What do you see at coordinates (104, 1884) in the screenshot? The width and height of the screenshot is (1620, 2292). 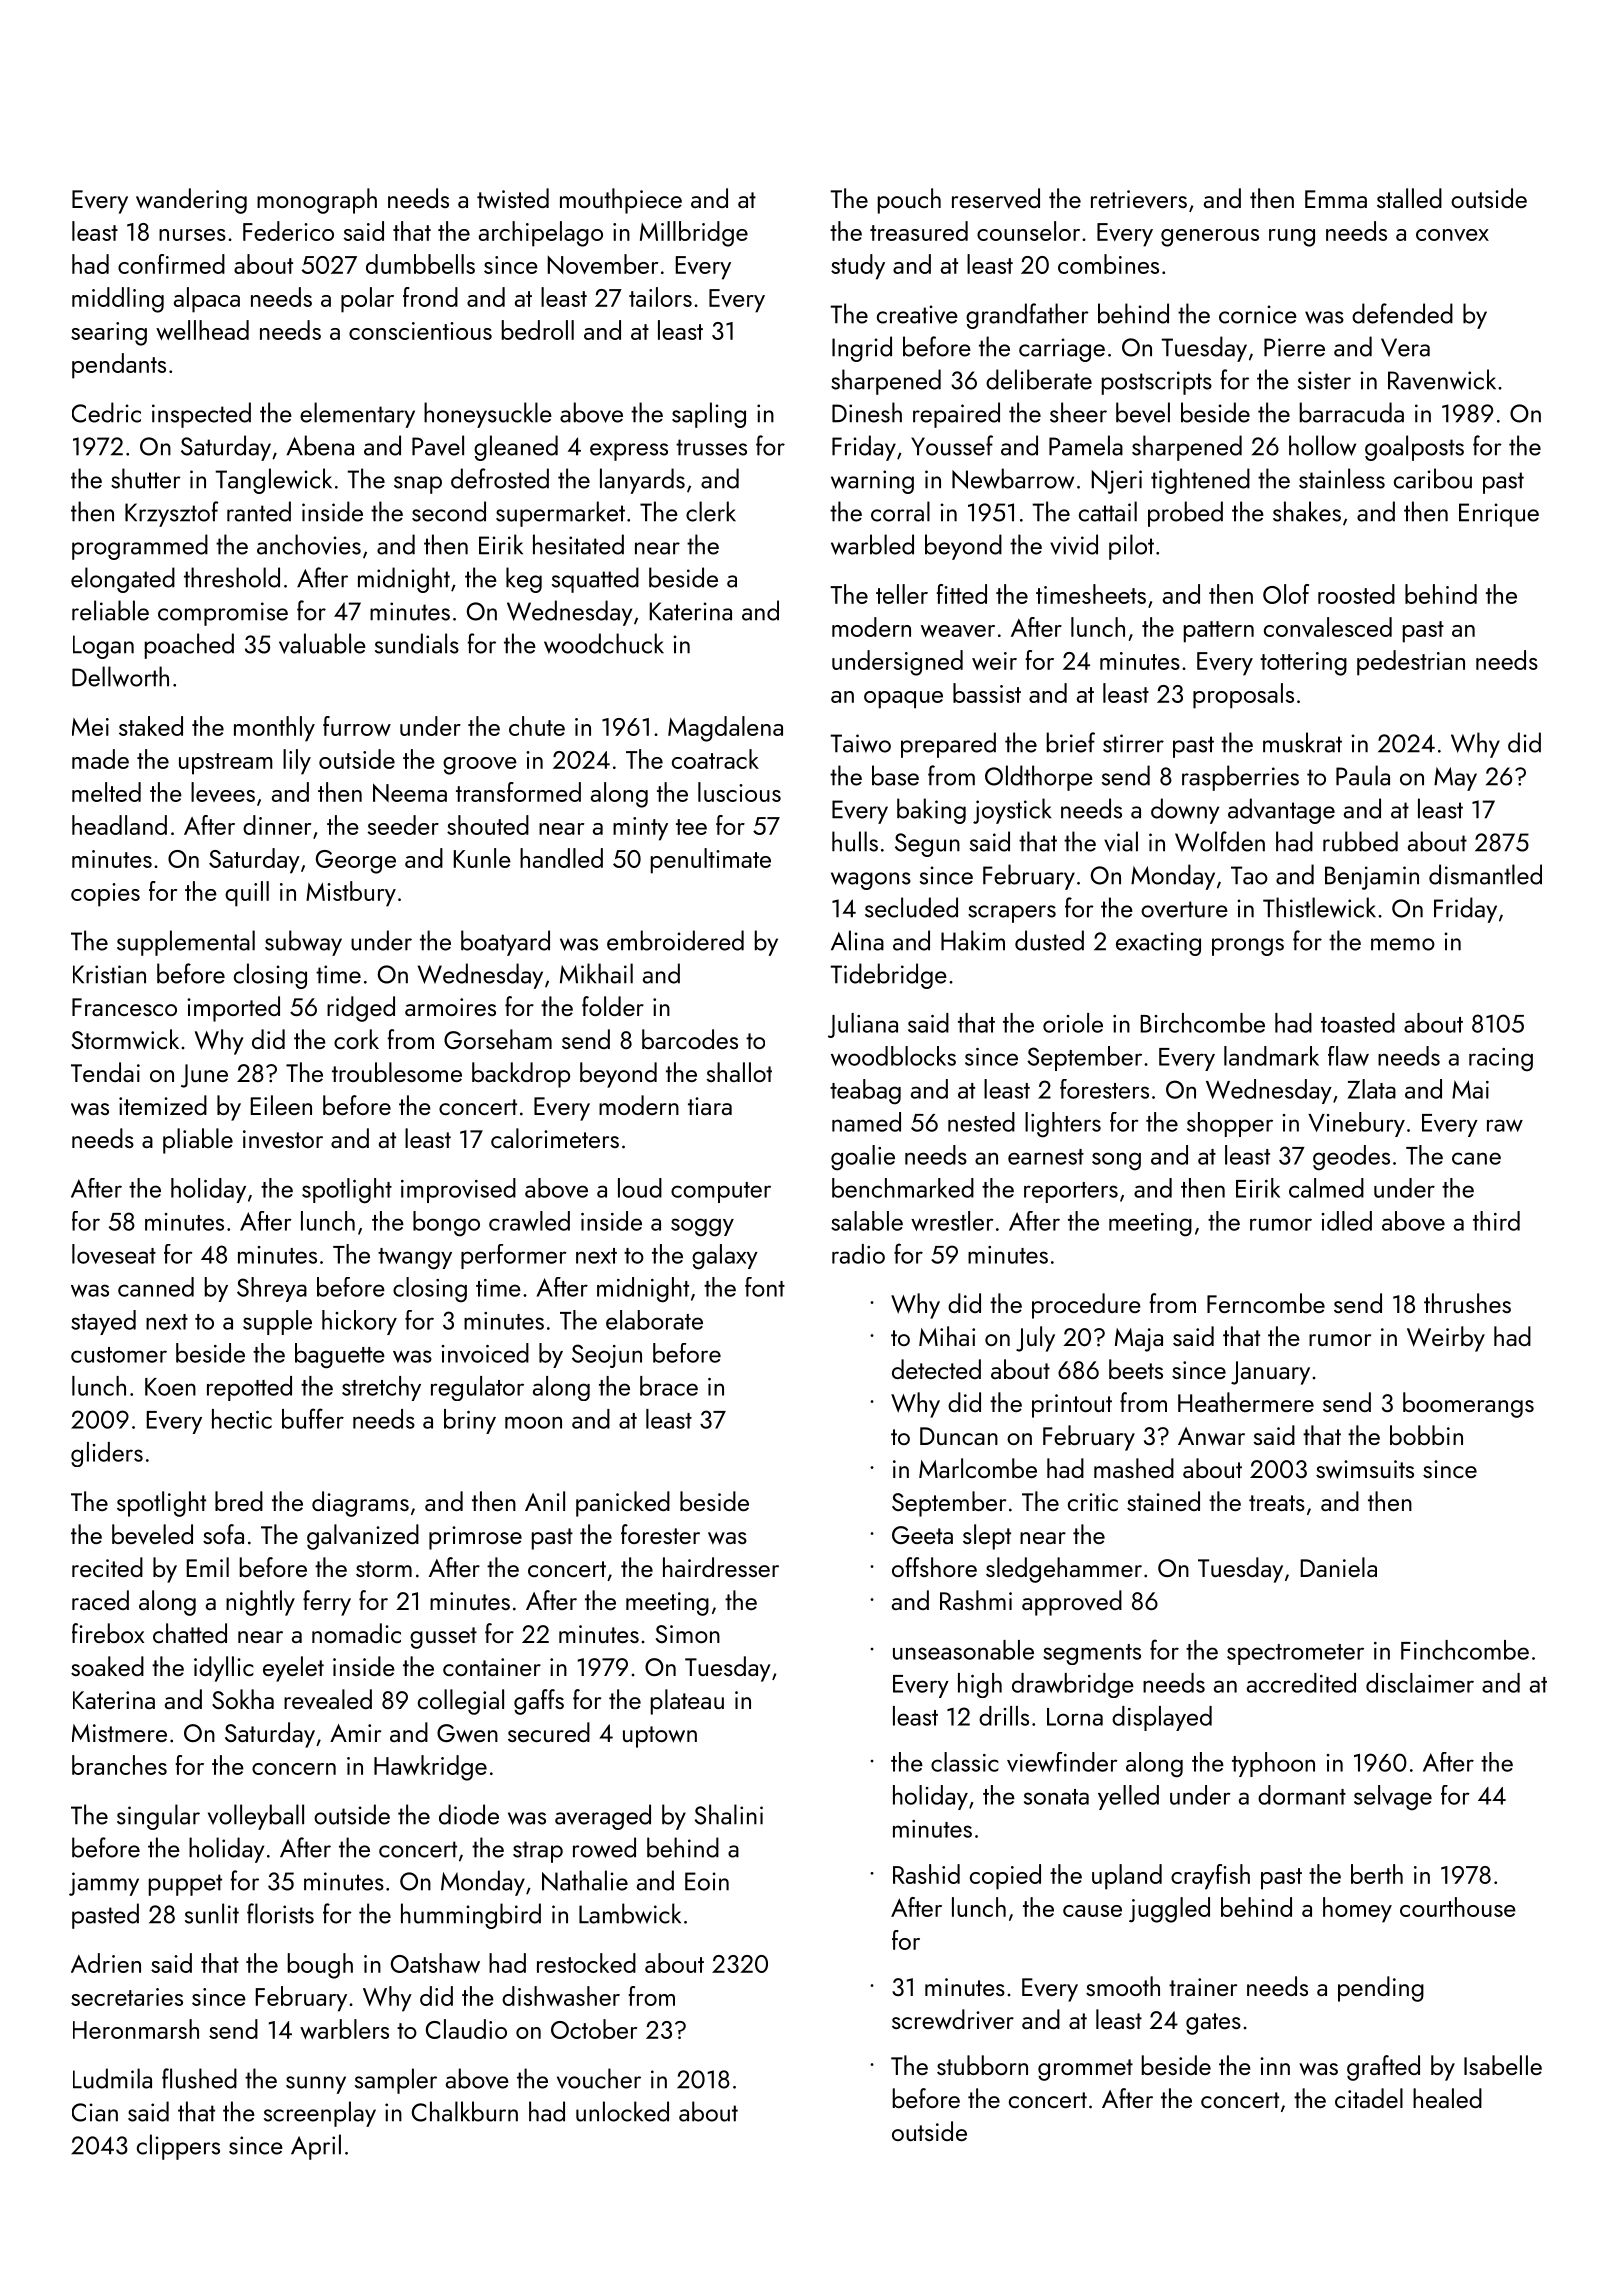 I see `jammy` at bounding box center [104, 1884].
